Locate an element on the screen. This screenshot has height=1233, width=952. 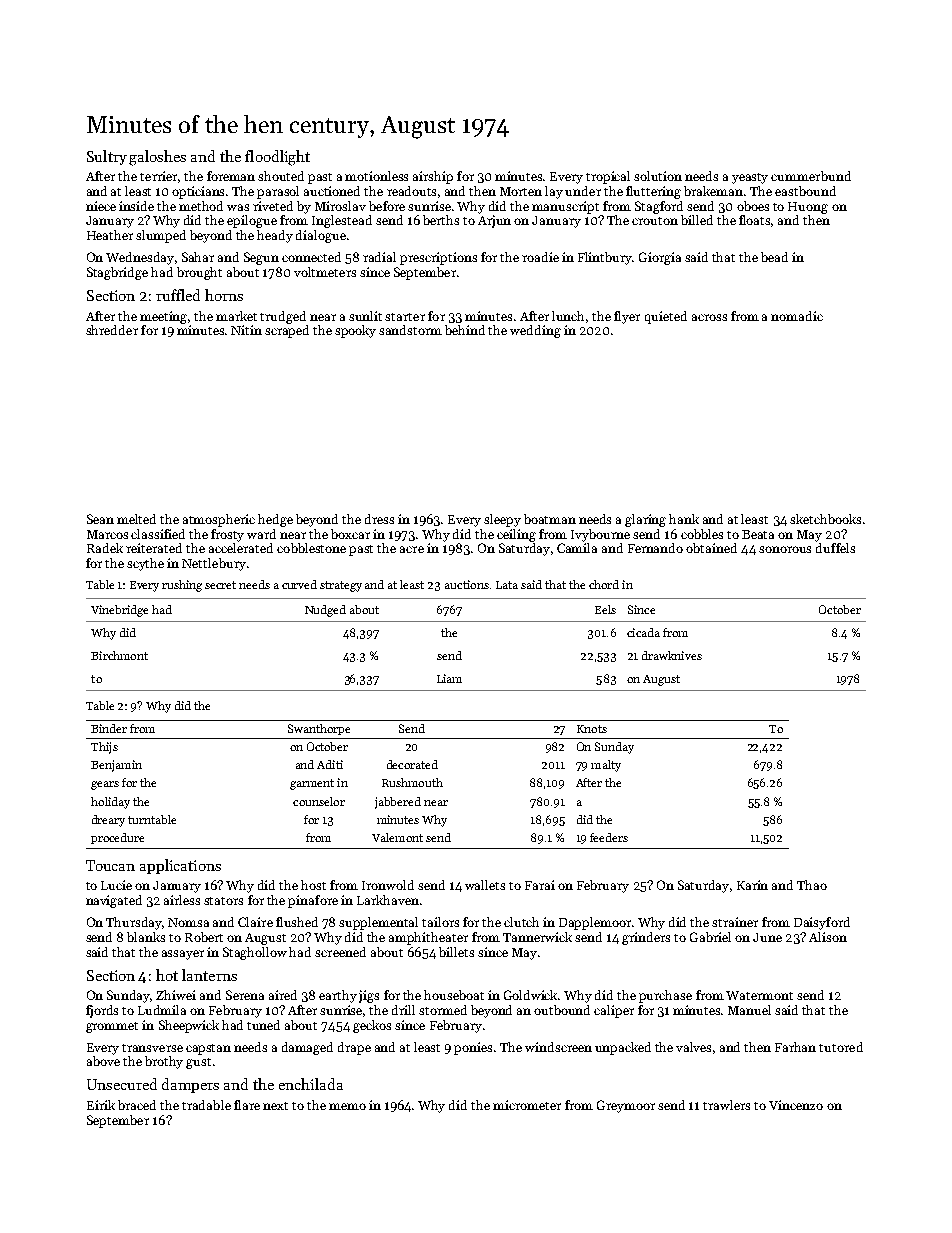
hank is located at coordinates (684, 519).
